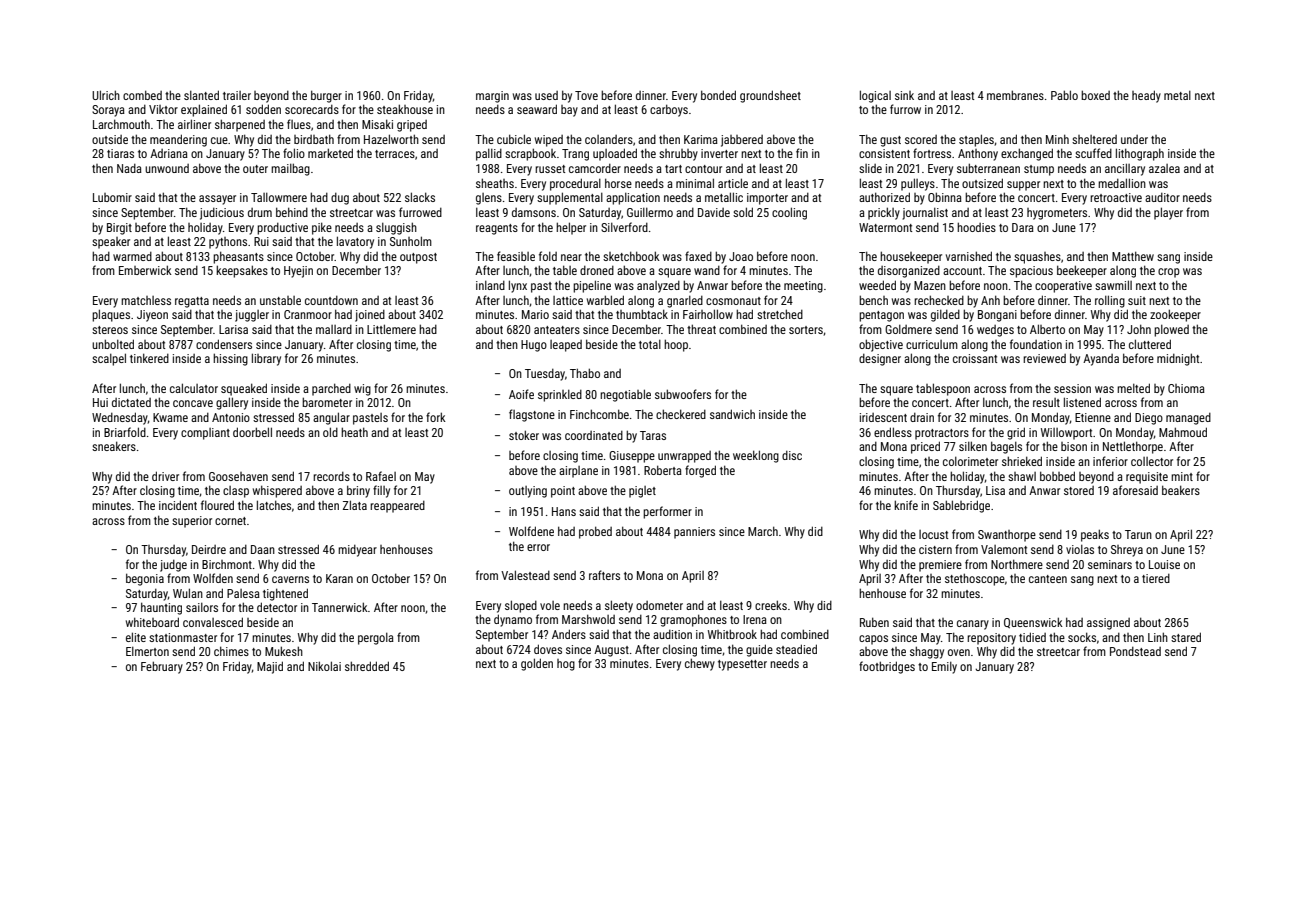 The image size is (1308, 924). I want to click on combed, so click(142, 95).
